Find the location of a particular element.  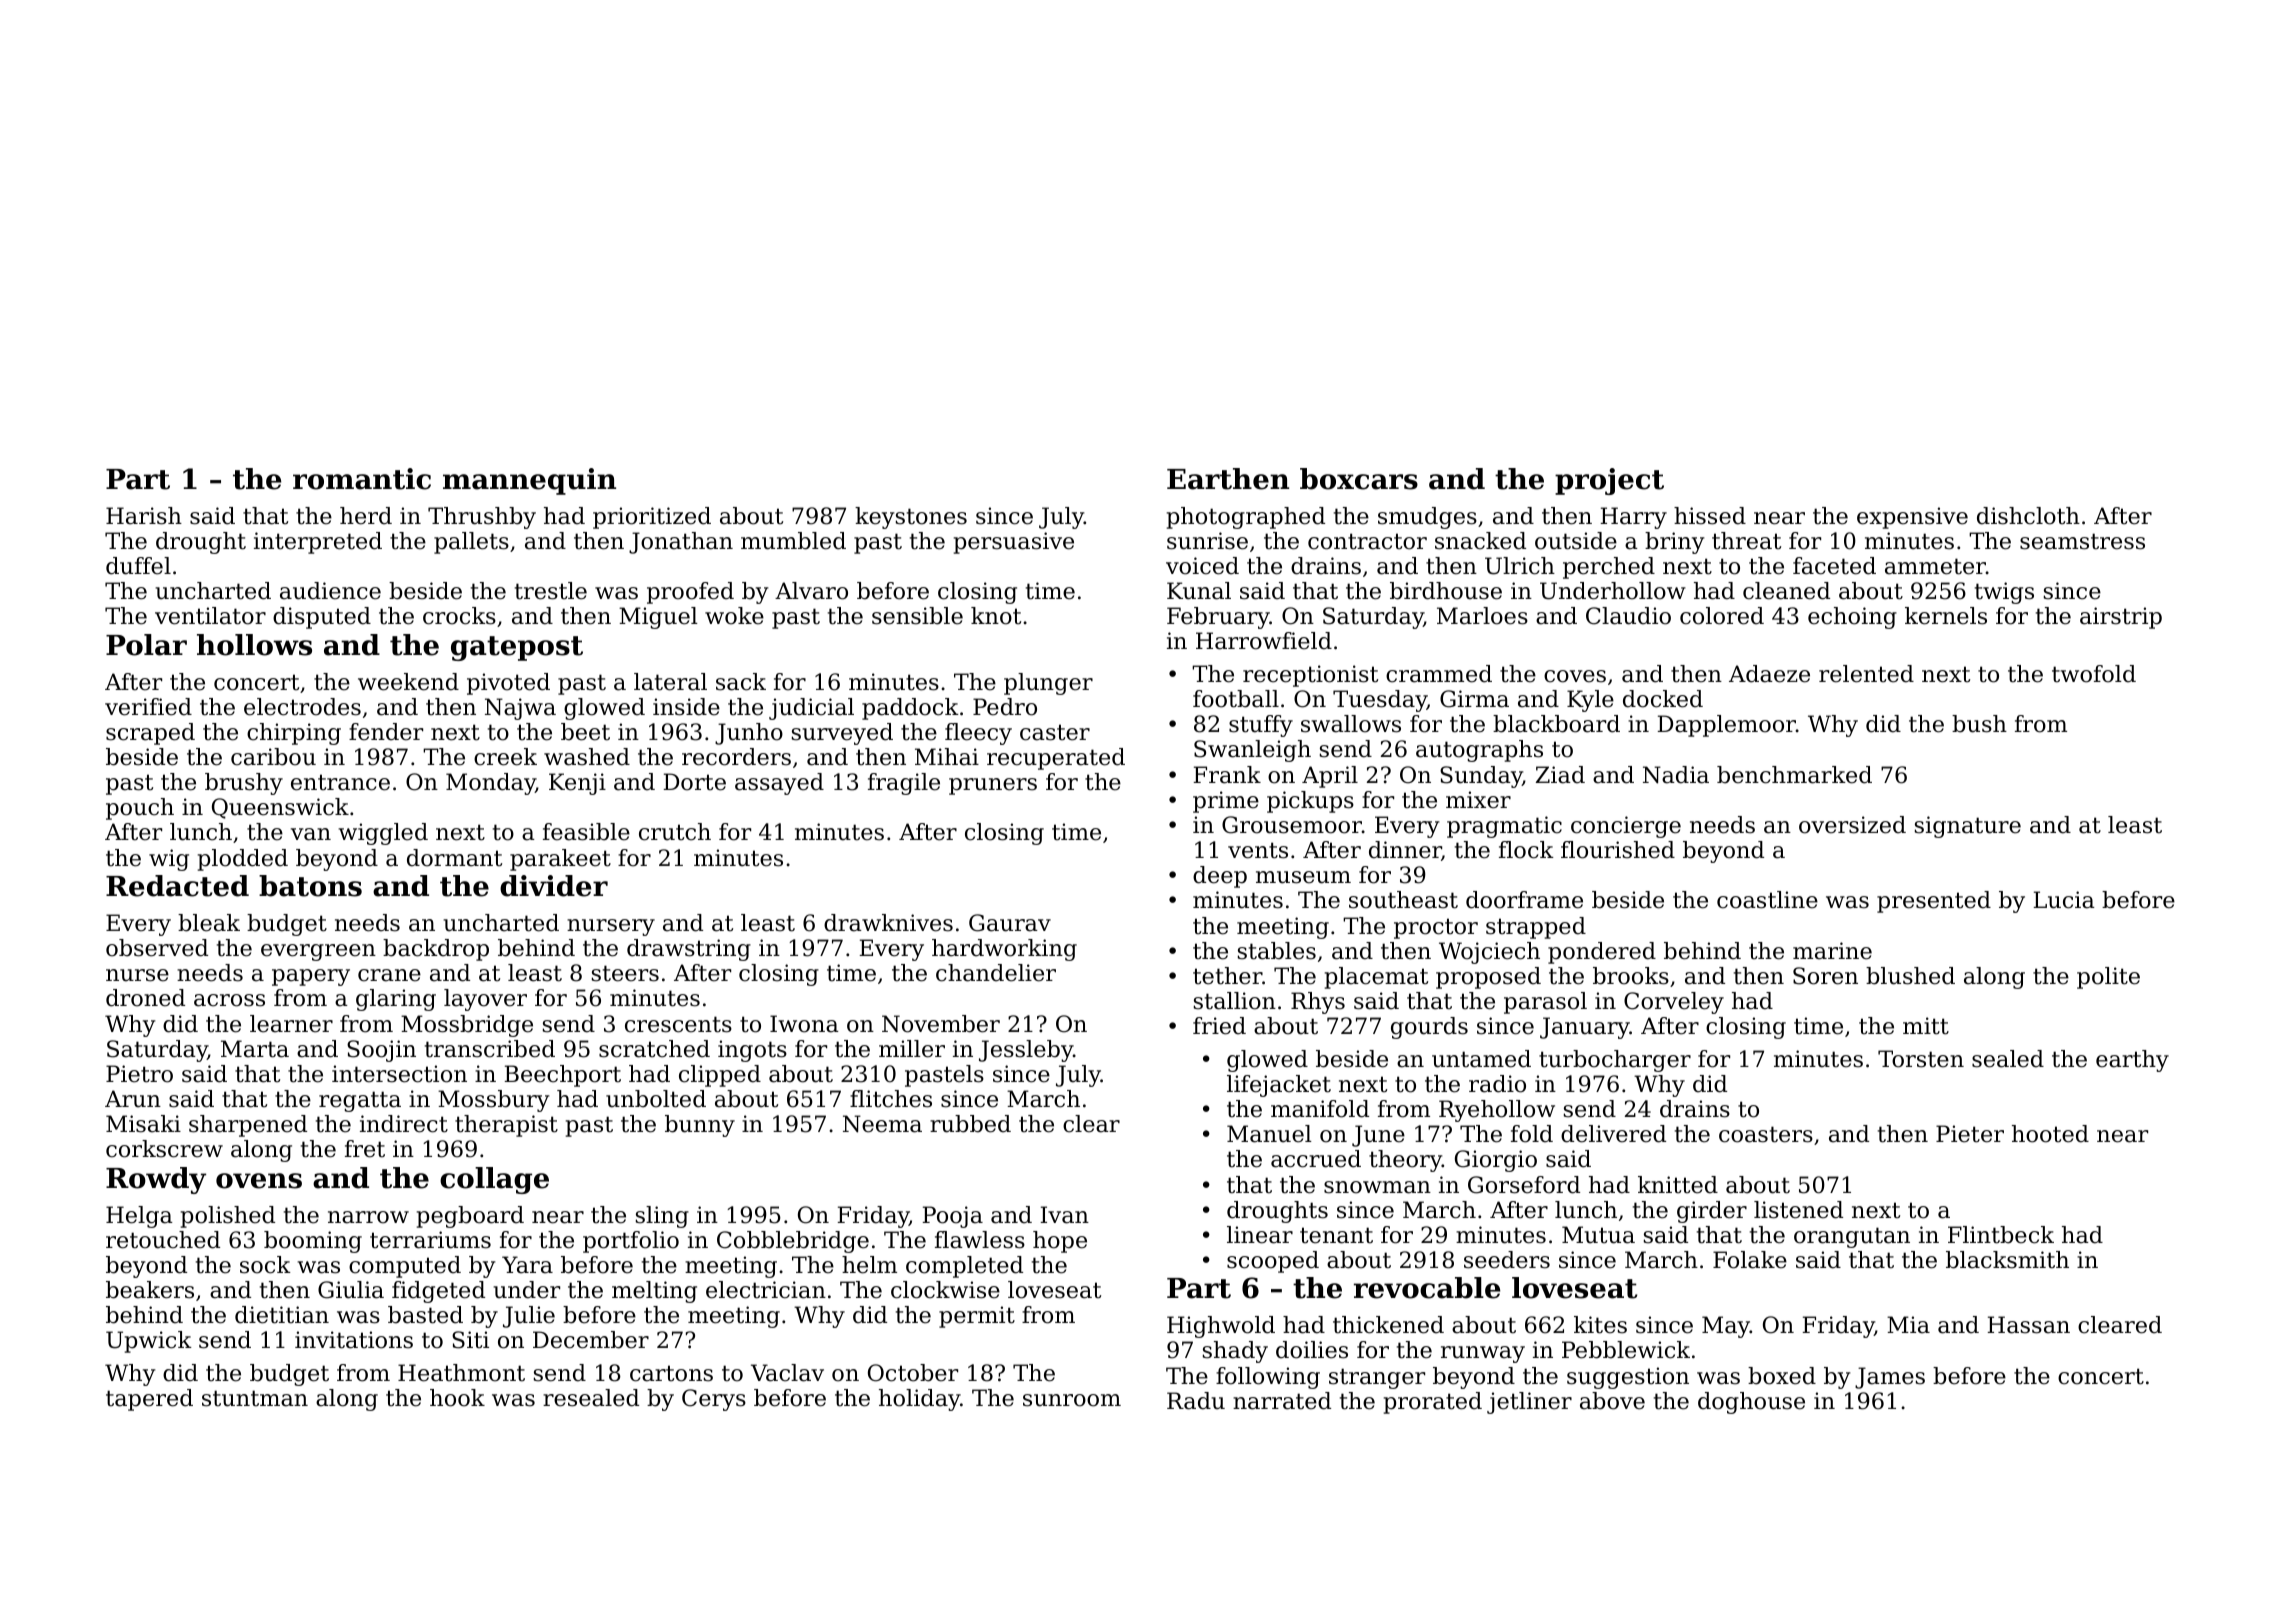

mannequin is located at coordinates (529, 481).
